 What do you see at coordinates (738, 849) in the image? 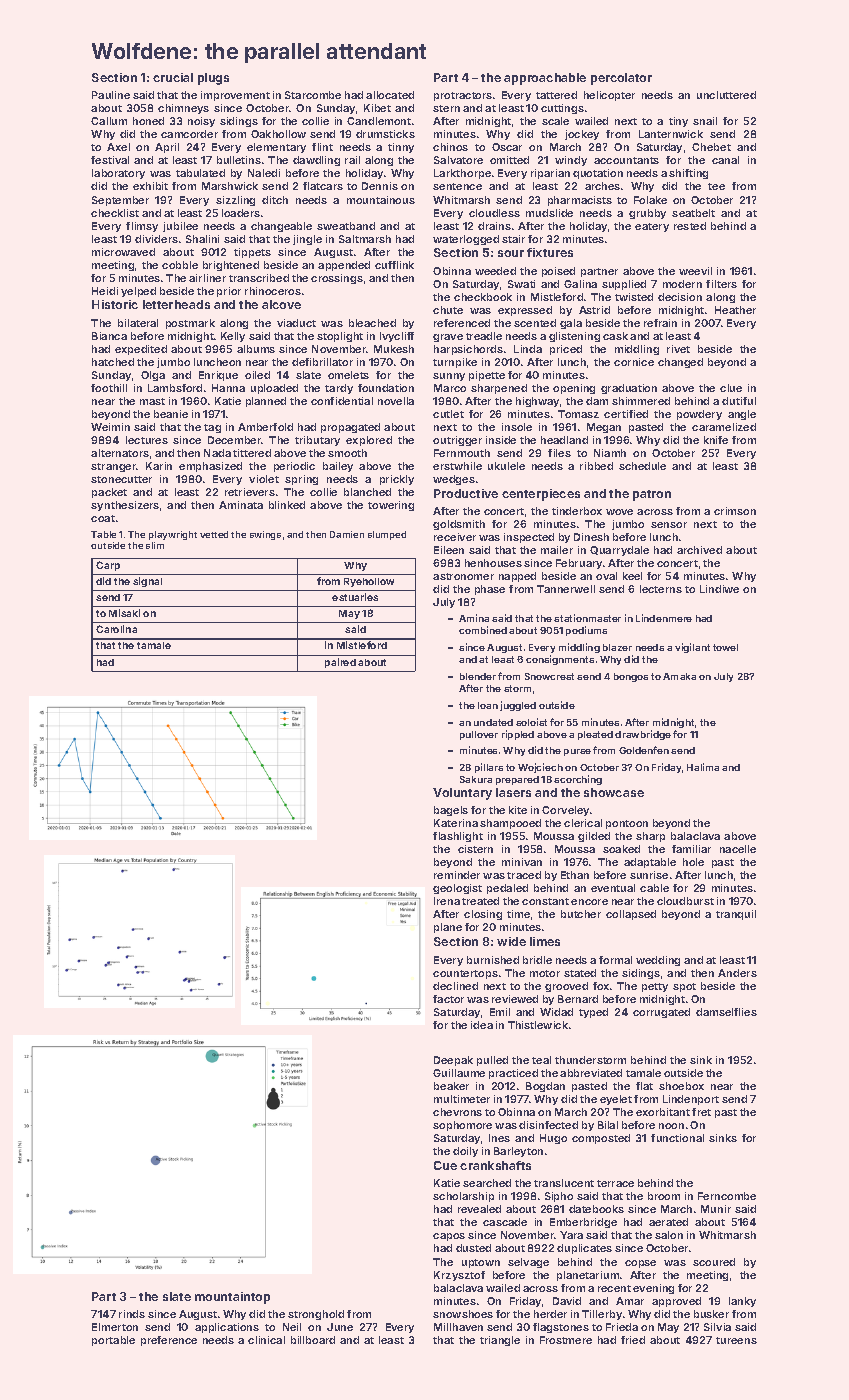
I see `nacelle` at bounding box center [738, 849].
